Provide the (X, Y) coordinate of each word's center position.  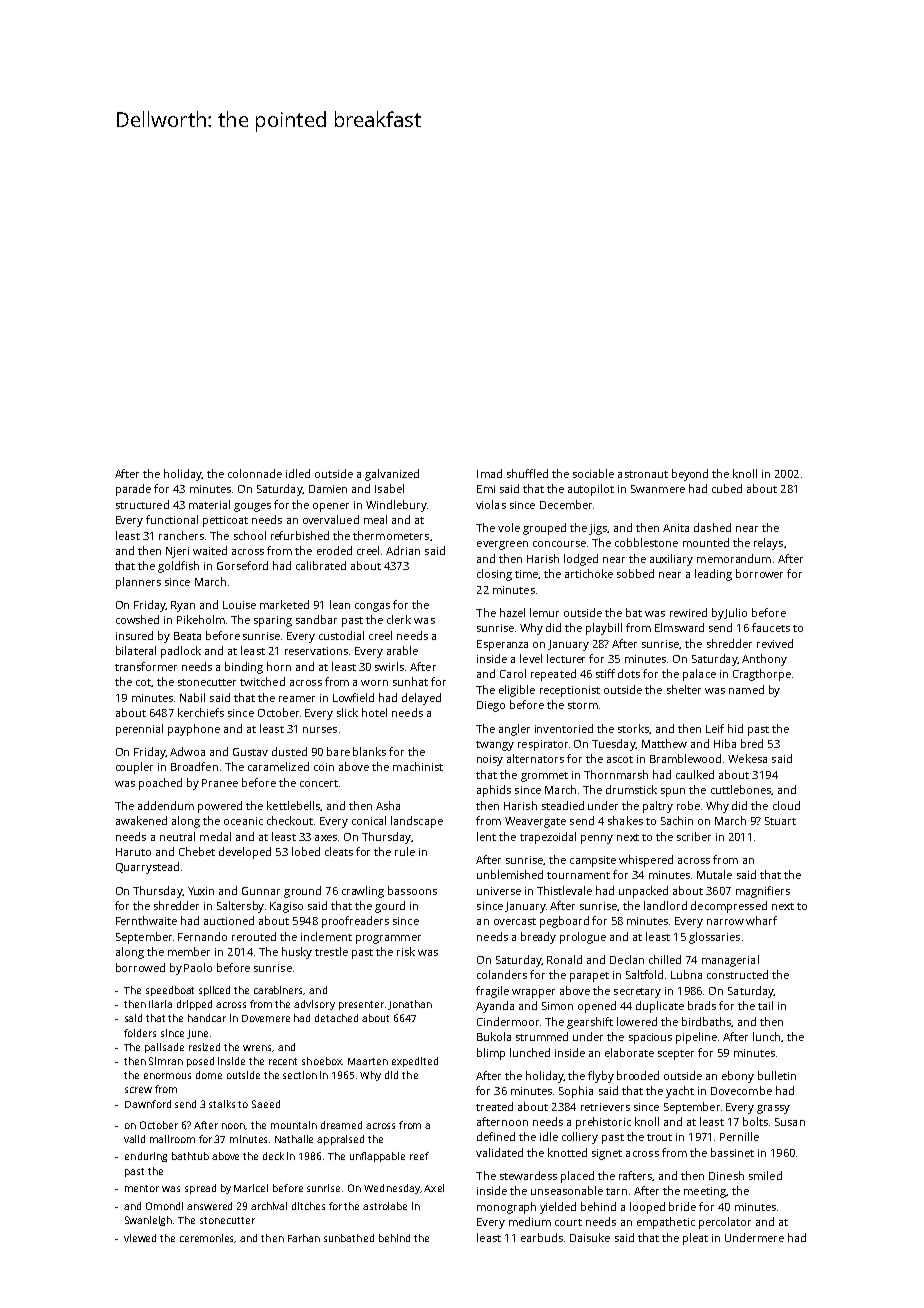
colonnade (255, 473)
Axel (434, 1188)
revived (775, 643)
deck (273, 1156)
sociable (593, 473)
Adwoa (187, 751)
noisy (490, 760)
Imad (489, 473)
